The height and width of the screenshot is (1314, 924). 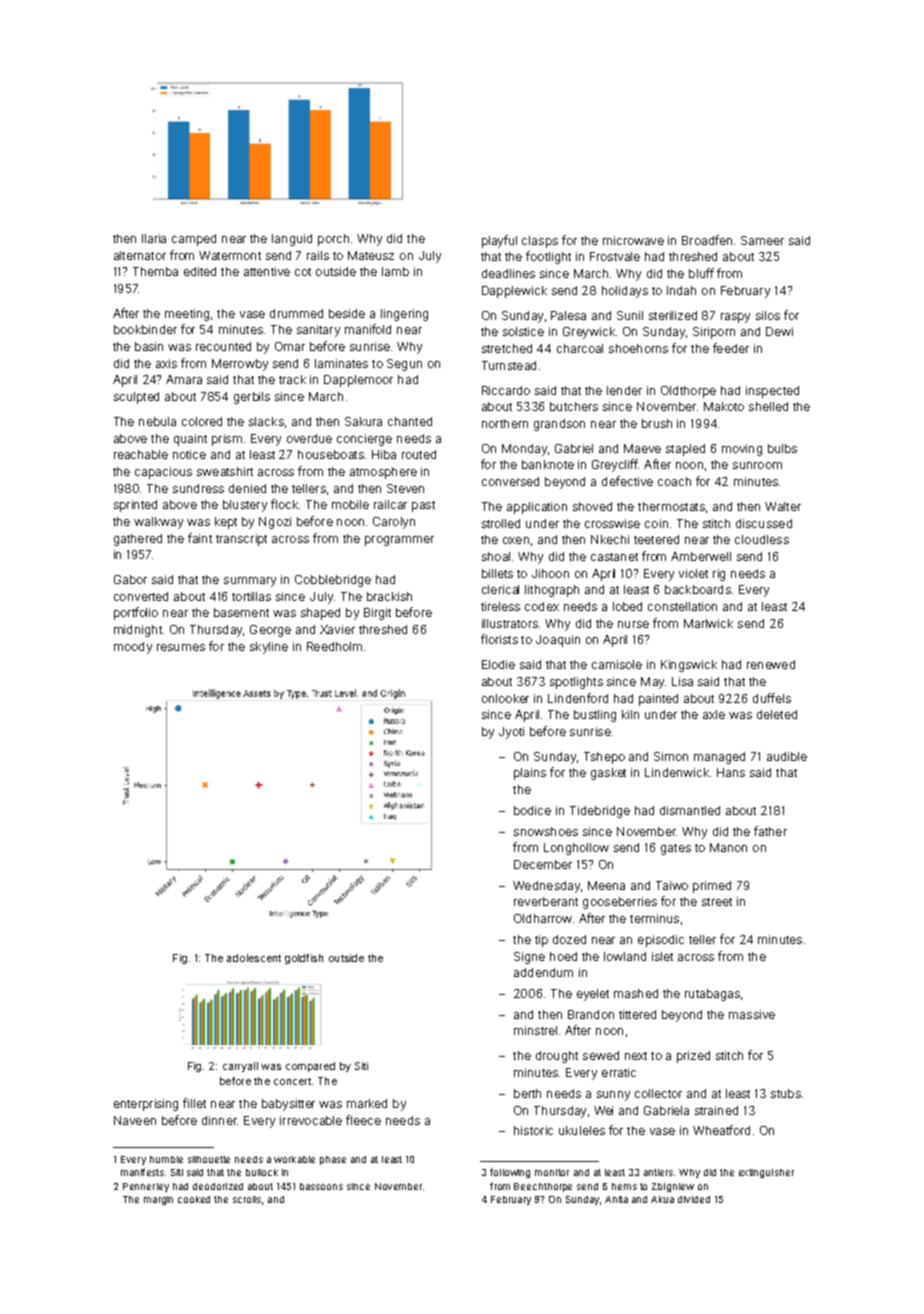 What do you see at coordinates (225, 471) in the screenshot?
I see `sweatshirt` at bounding box center [225, 471].
